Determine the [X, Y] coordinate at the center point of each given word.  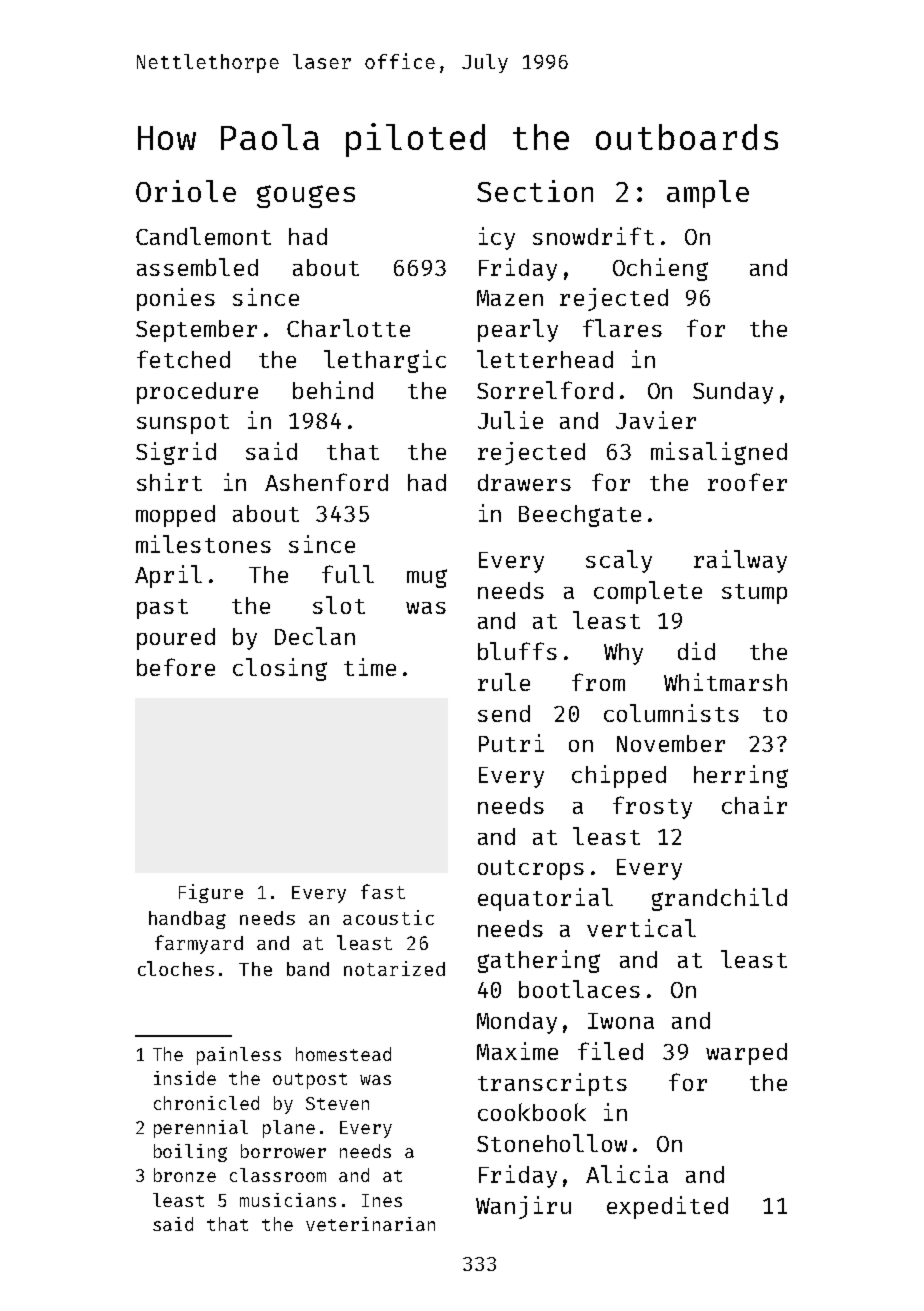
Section [535, 191]
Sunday [733, 393]
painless [239, 1056]
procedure [197, 393]
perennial [201, 1129]
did [696, 651]
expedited [667, 1207]
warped [746, 1054]
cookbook [532, 1112]
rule [504, 682]
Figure [211, 893]
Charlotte [348, 328]
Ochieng [660, 269]
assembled [197, 267]
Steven [337, 1103]
